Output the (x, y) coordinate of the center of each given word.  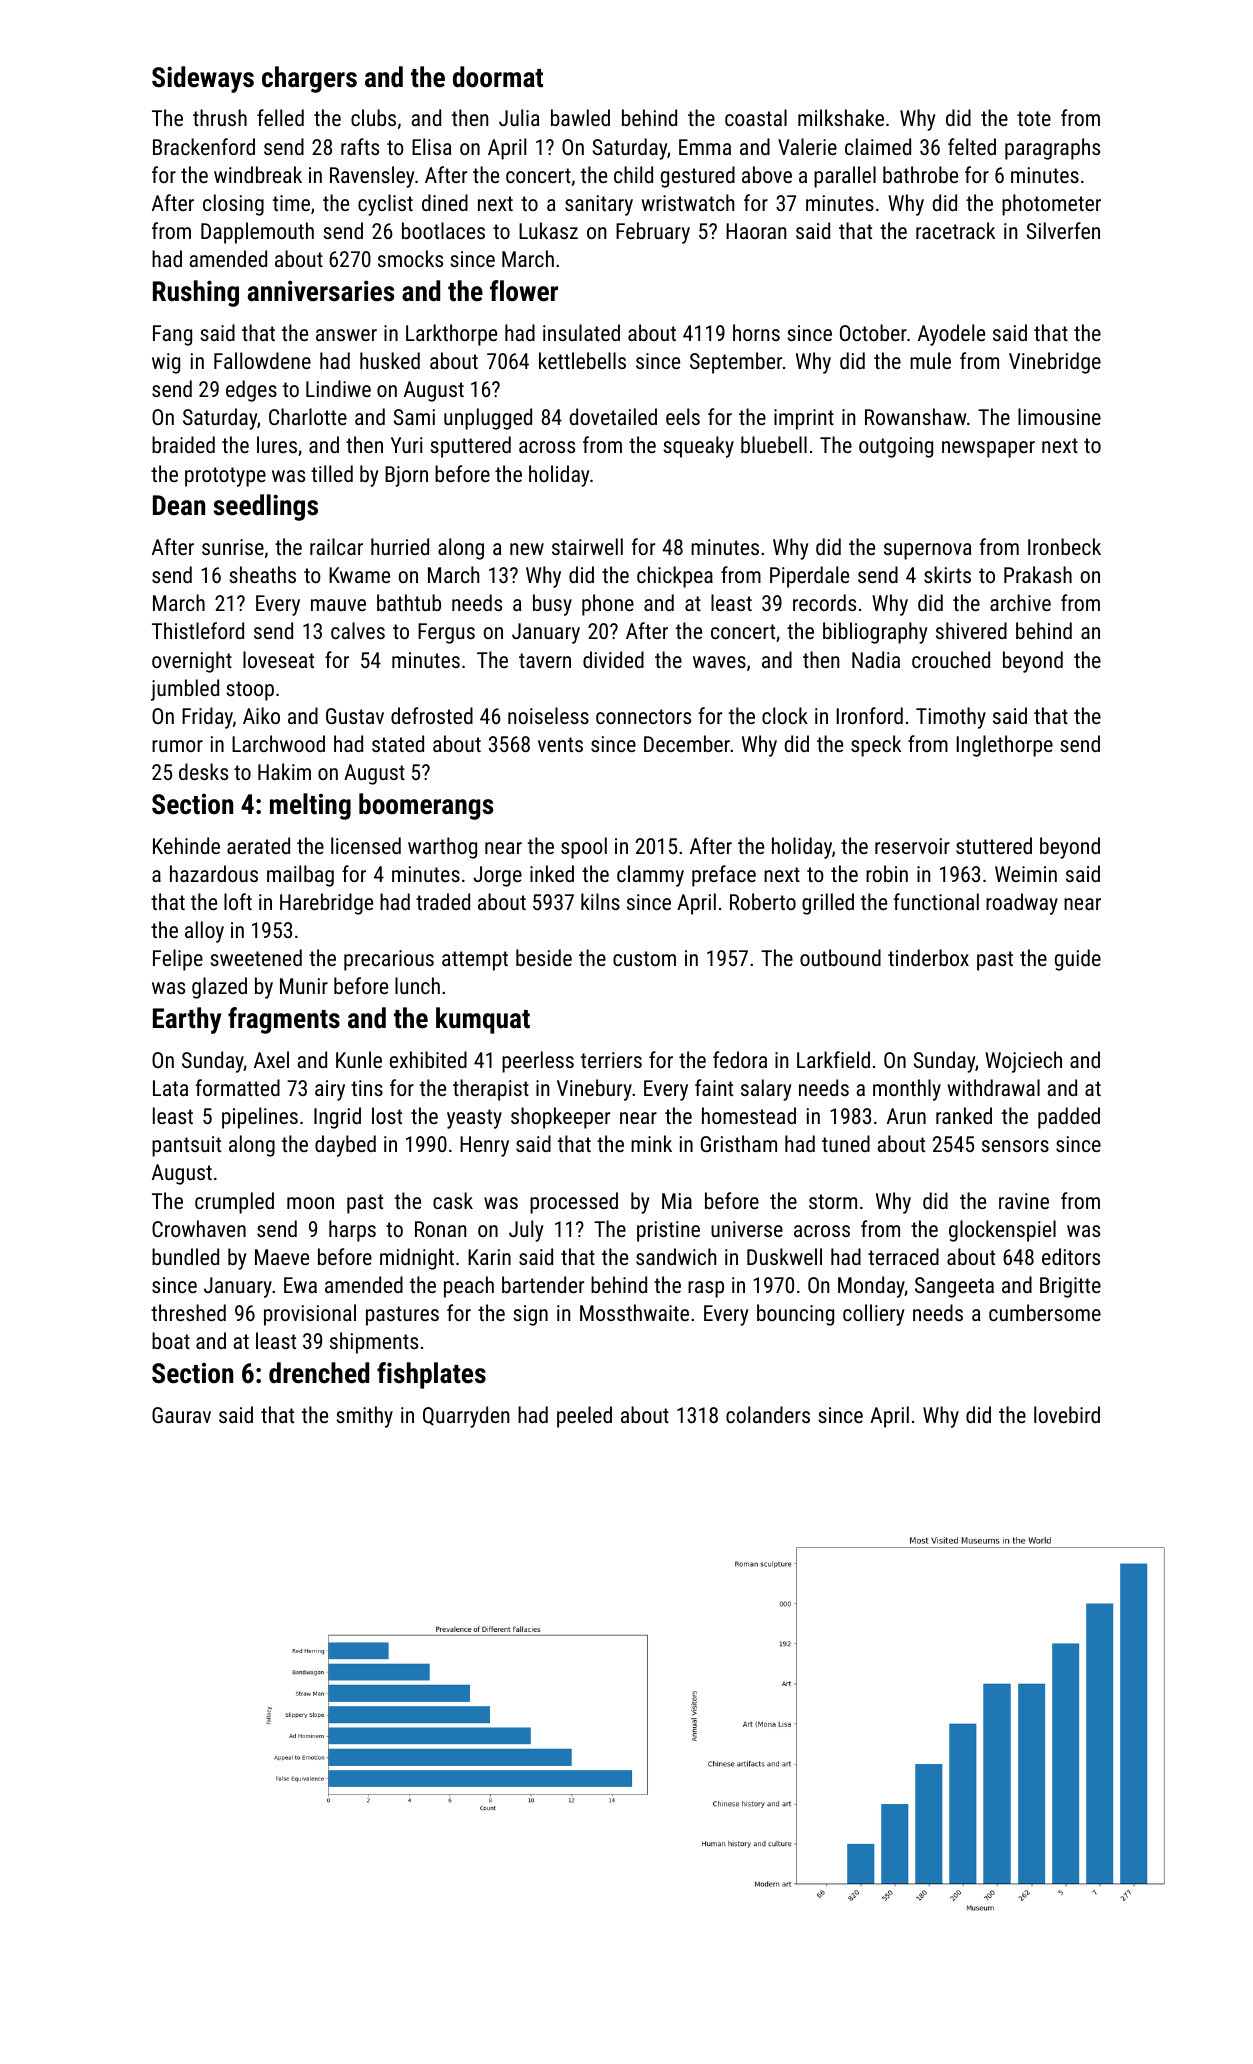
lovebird (1067, 1414)
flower (524, 291)
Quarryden (466, 1417)
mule (930, 360)
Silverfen (1063, 230)
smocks (410, 258)
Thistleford (198, 630)
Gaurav (181, 1415)
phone (608, 605)
